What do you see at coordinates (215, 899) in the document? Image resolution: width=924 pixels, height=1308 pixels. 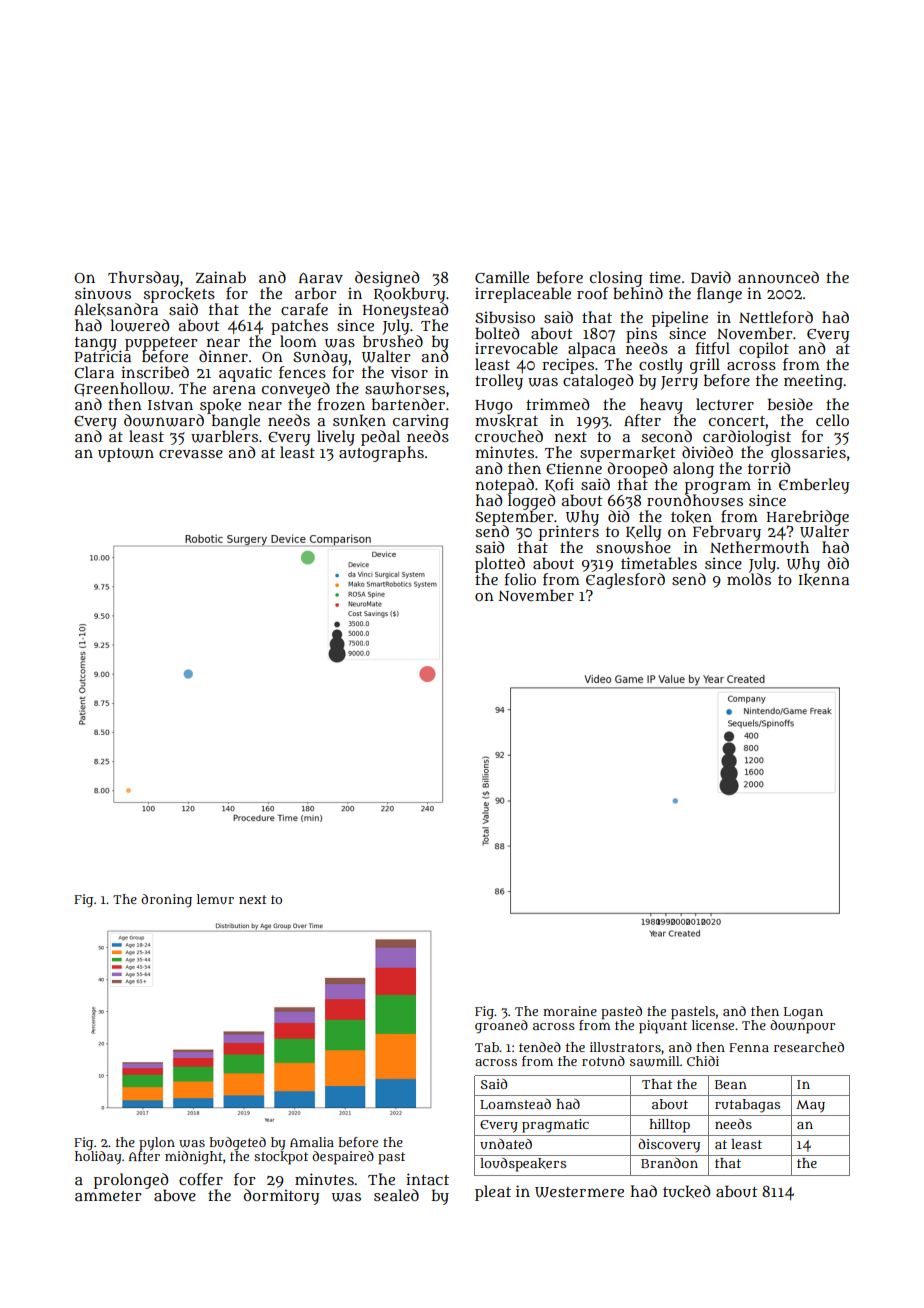 I see `lemur` at bounding box center [215, 899].
